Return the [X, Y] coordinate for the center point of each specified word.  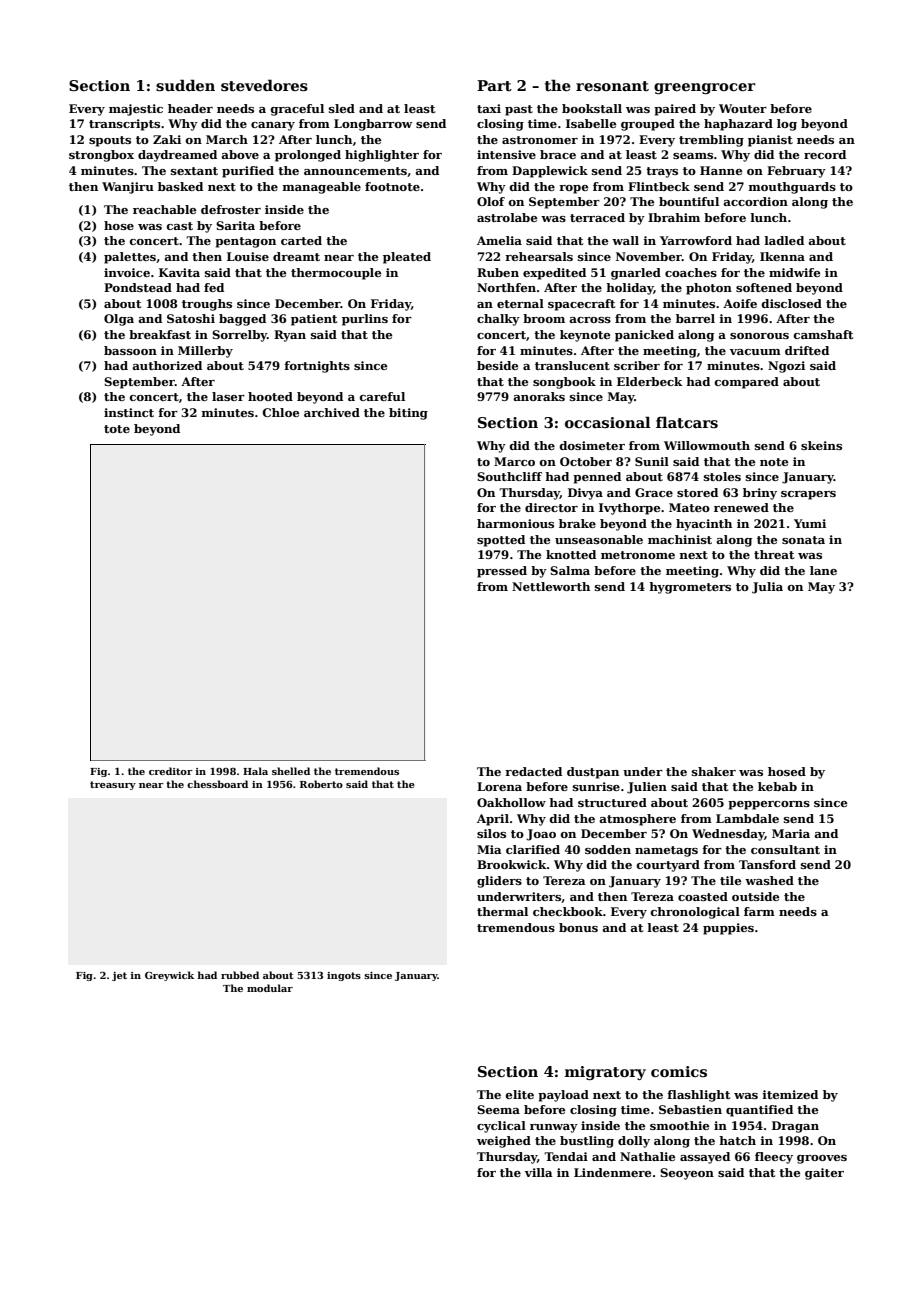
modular [270, 988]
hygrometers [690, 588]
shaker [714, 771]
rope [573, 189]
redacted [533, 771]
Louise [248, 256]
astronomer [540, 140]
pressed [502, 572]
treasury [113, 785]
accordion [755, 201]
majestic [136, 110]
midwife [794, 272]
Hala [255, 771]
